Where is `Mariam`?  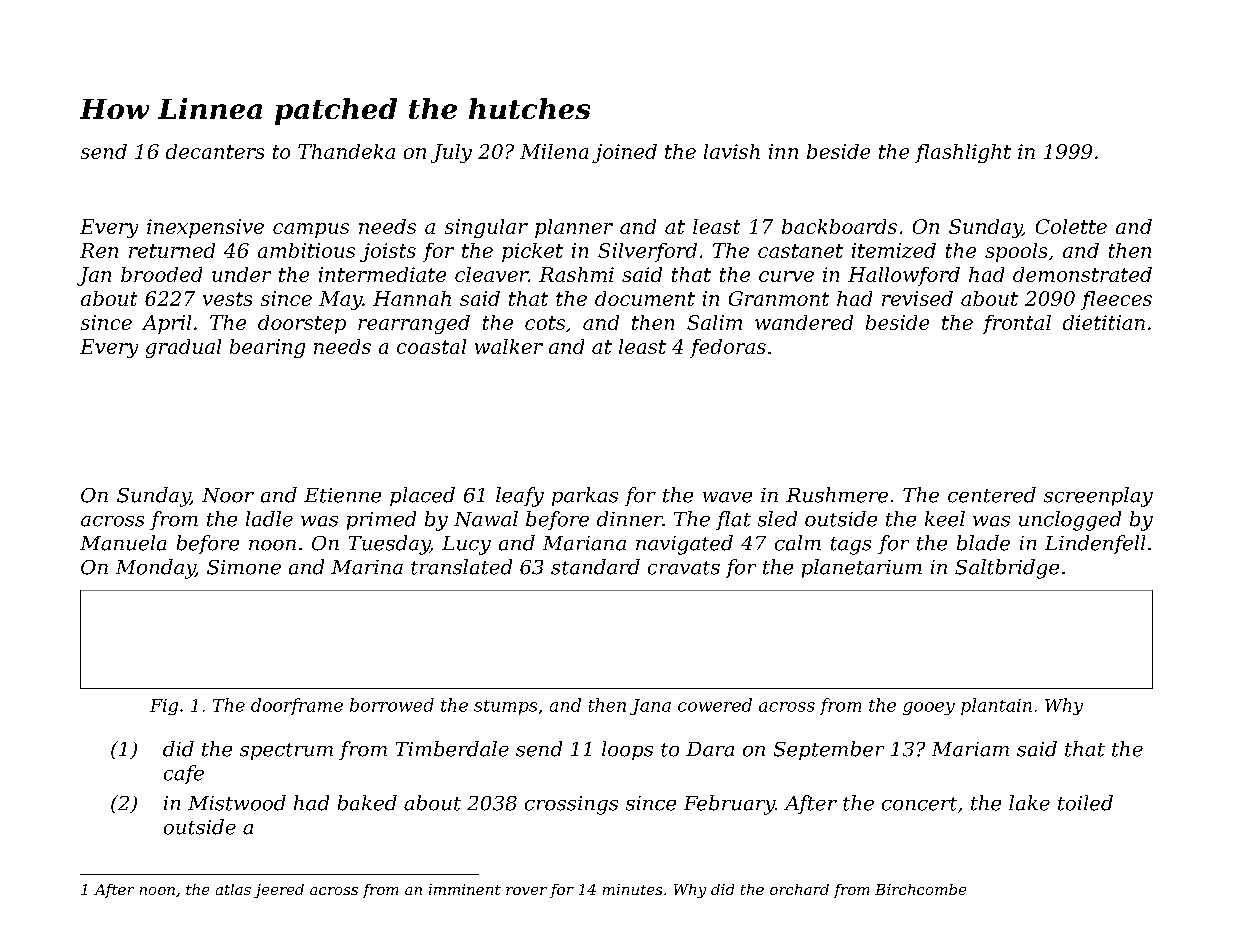
Mariam is located at coordinates (970, 749).
